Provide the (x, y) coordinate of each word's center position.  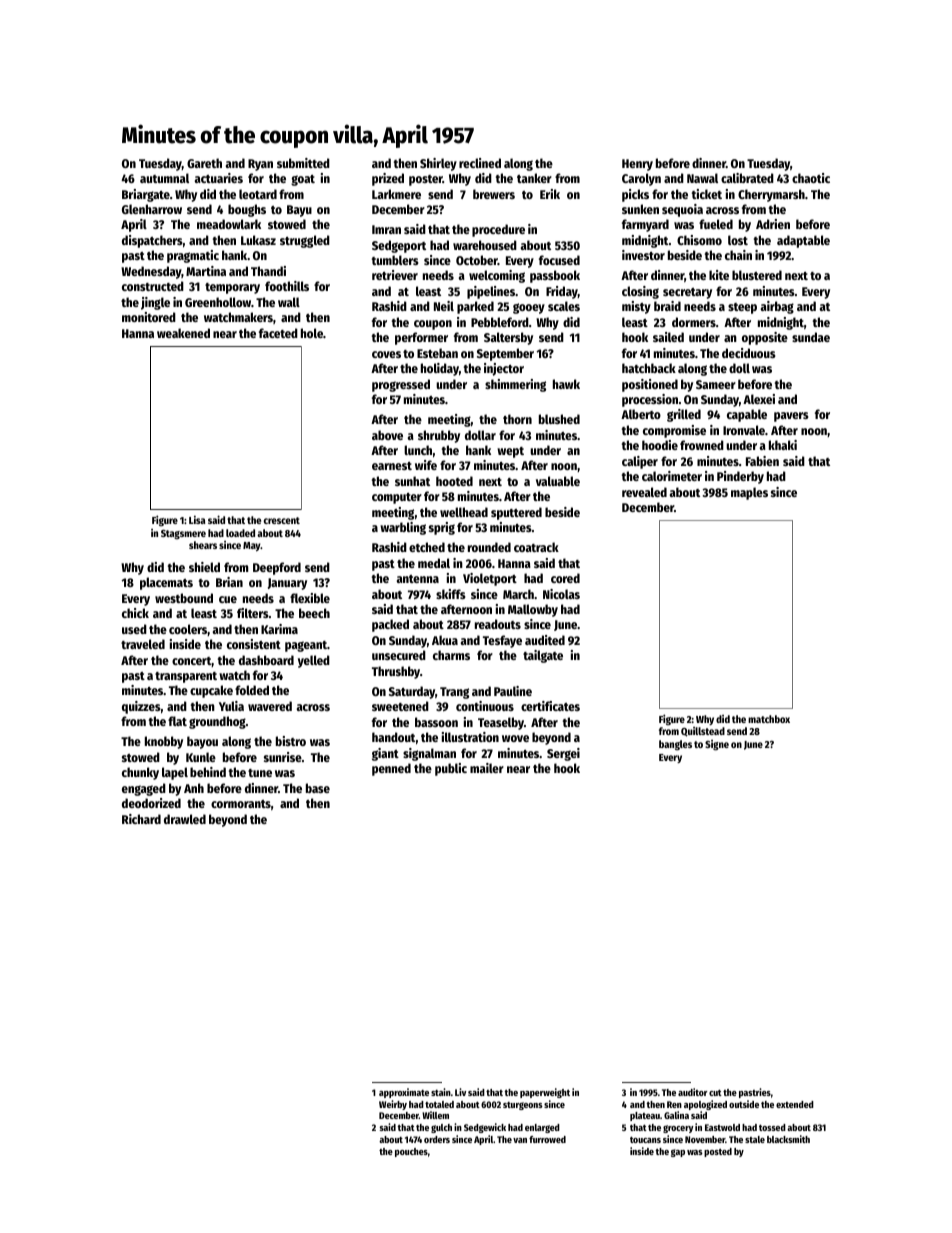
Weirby (393, 1105)
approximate (404, 1093)
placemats (166, 583)
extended (795, 1104)
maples (749, 493)
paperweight (545, 1093)
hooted (454, 481)
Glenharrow (152, 209)
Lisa (197, 520)
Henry (637, 165)
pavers (791, 417)
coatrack (536, 547)
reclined (480, 163)
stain (441, 1092)
